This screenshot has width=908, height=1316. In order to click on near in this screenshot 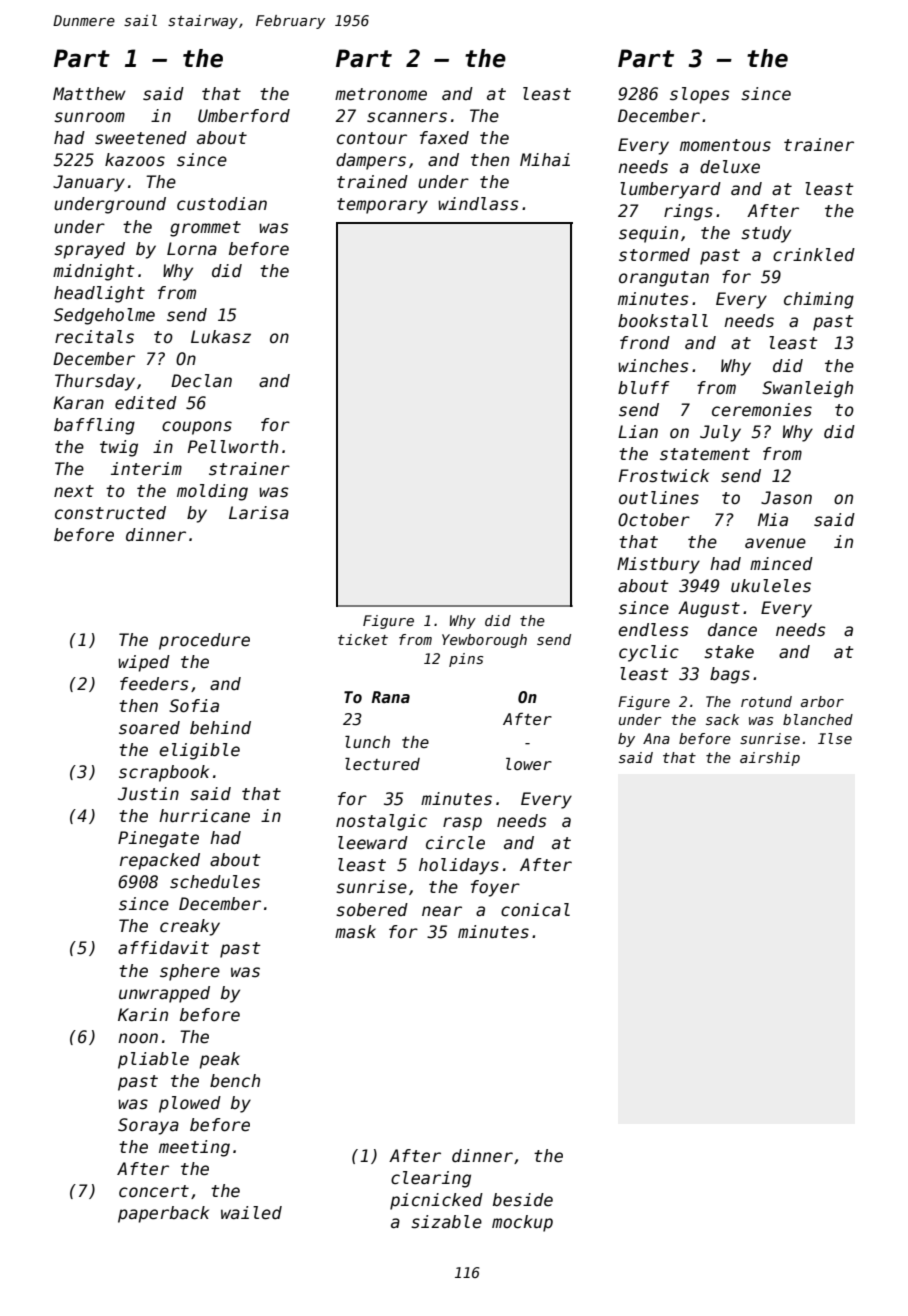, I will do `click(442, 911)`.
